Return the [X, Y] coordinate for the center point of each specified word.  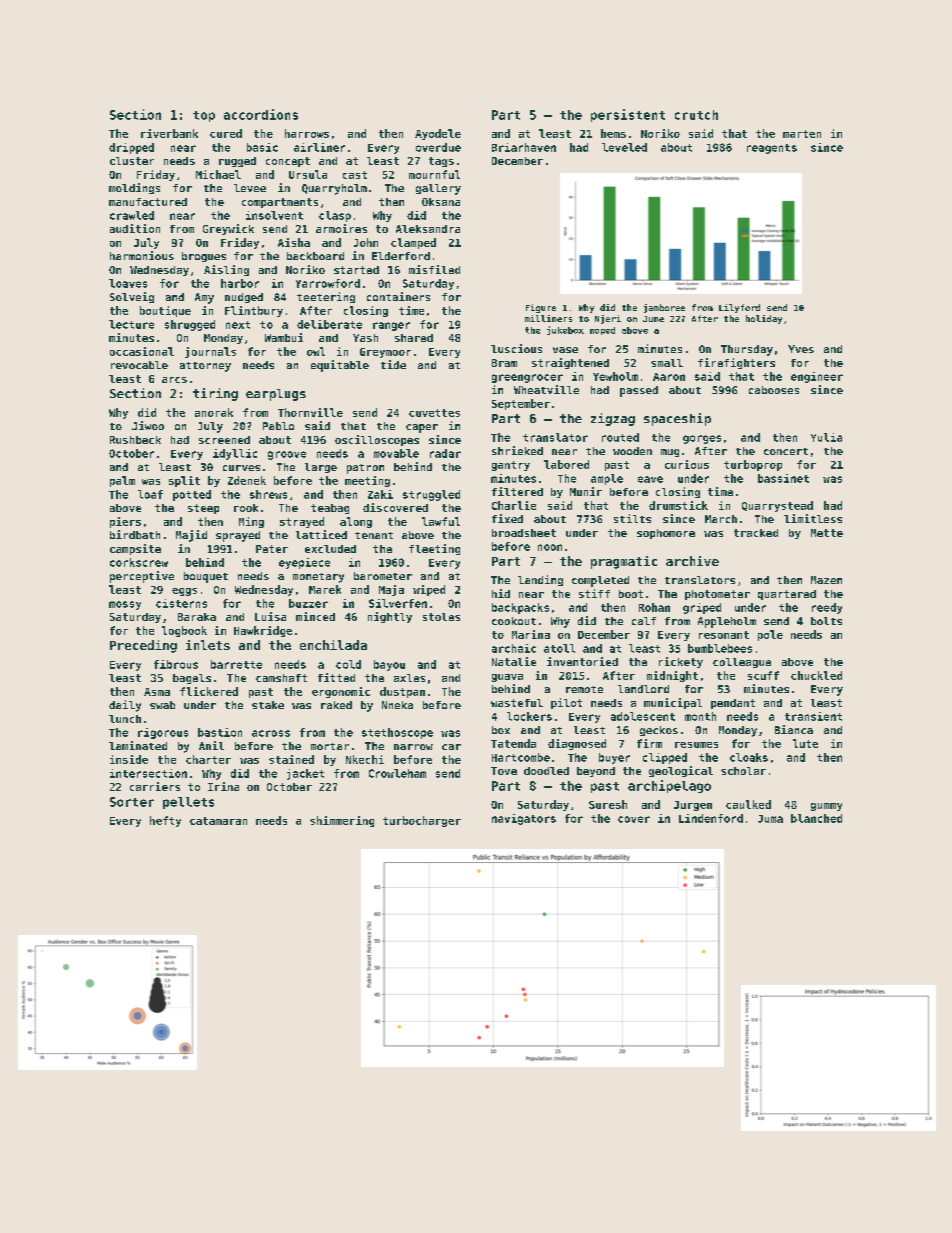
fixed [507, 518]
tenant [374, 535]
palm [122, 481]
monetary [318, 578]
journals [210, 352]
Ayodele [438, 134]
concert [786, 451]
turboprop [753, 465]
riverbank [169, 133]
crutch [696, 115]
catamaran [218, 821]
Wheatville [546, 389]
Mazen [826, 580]
